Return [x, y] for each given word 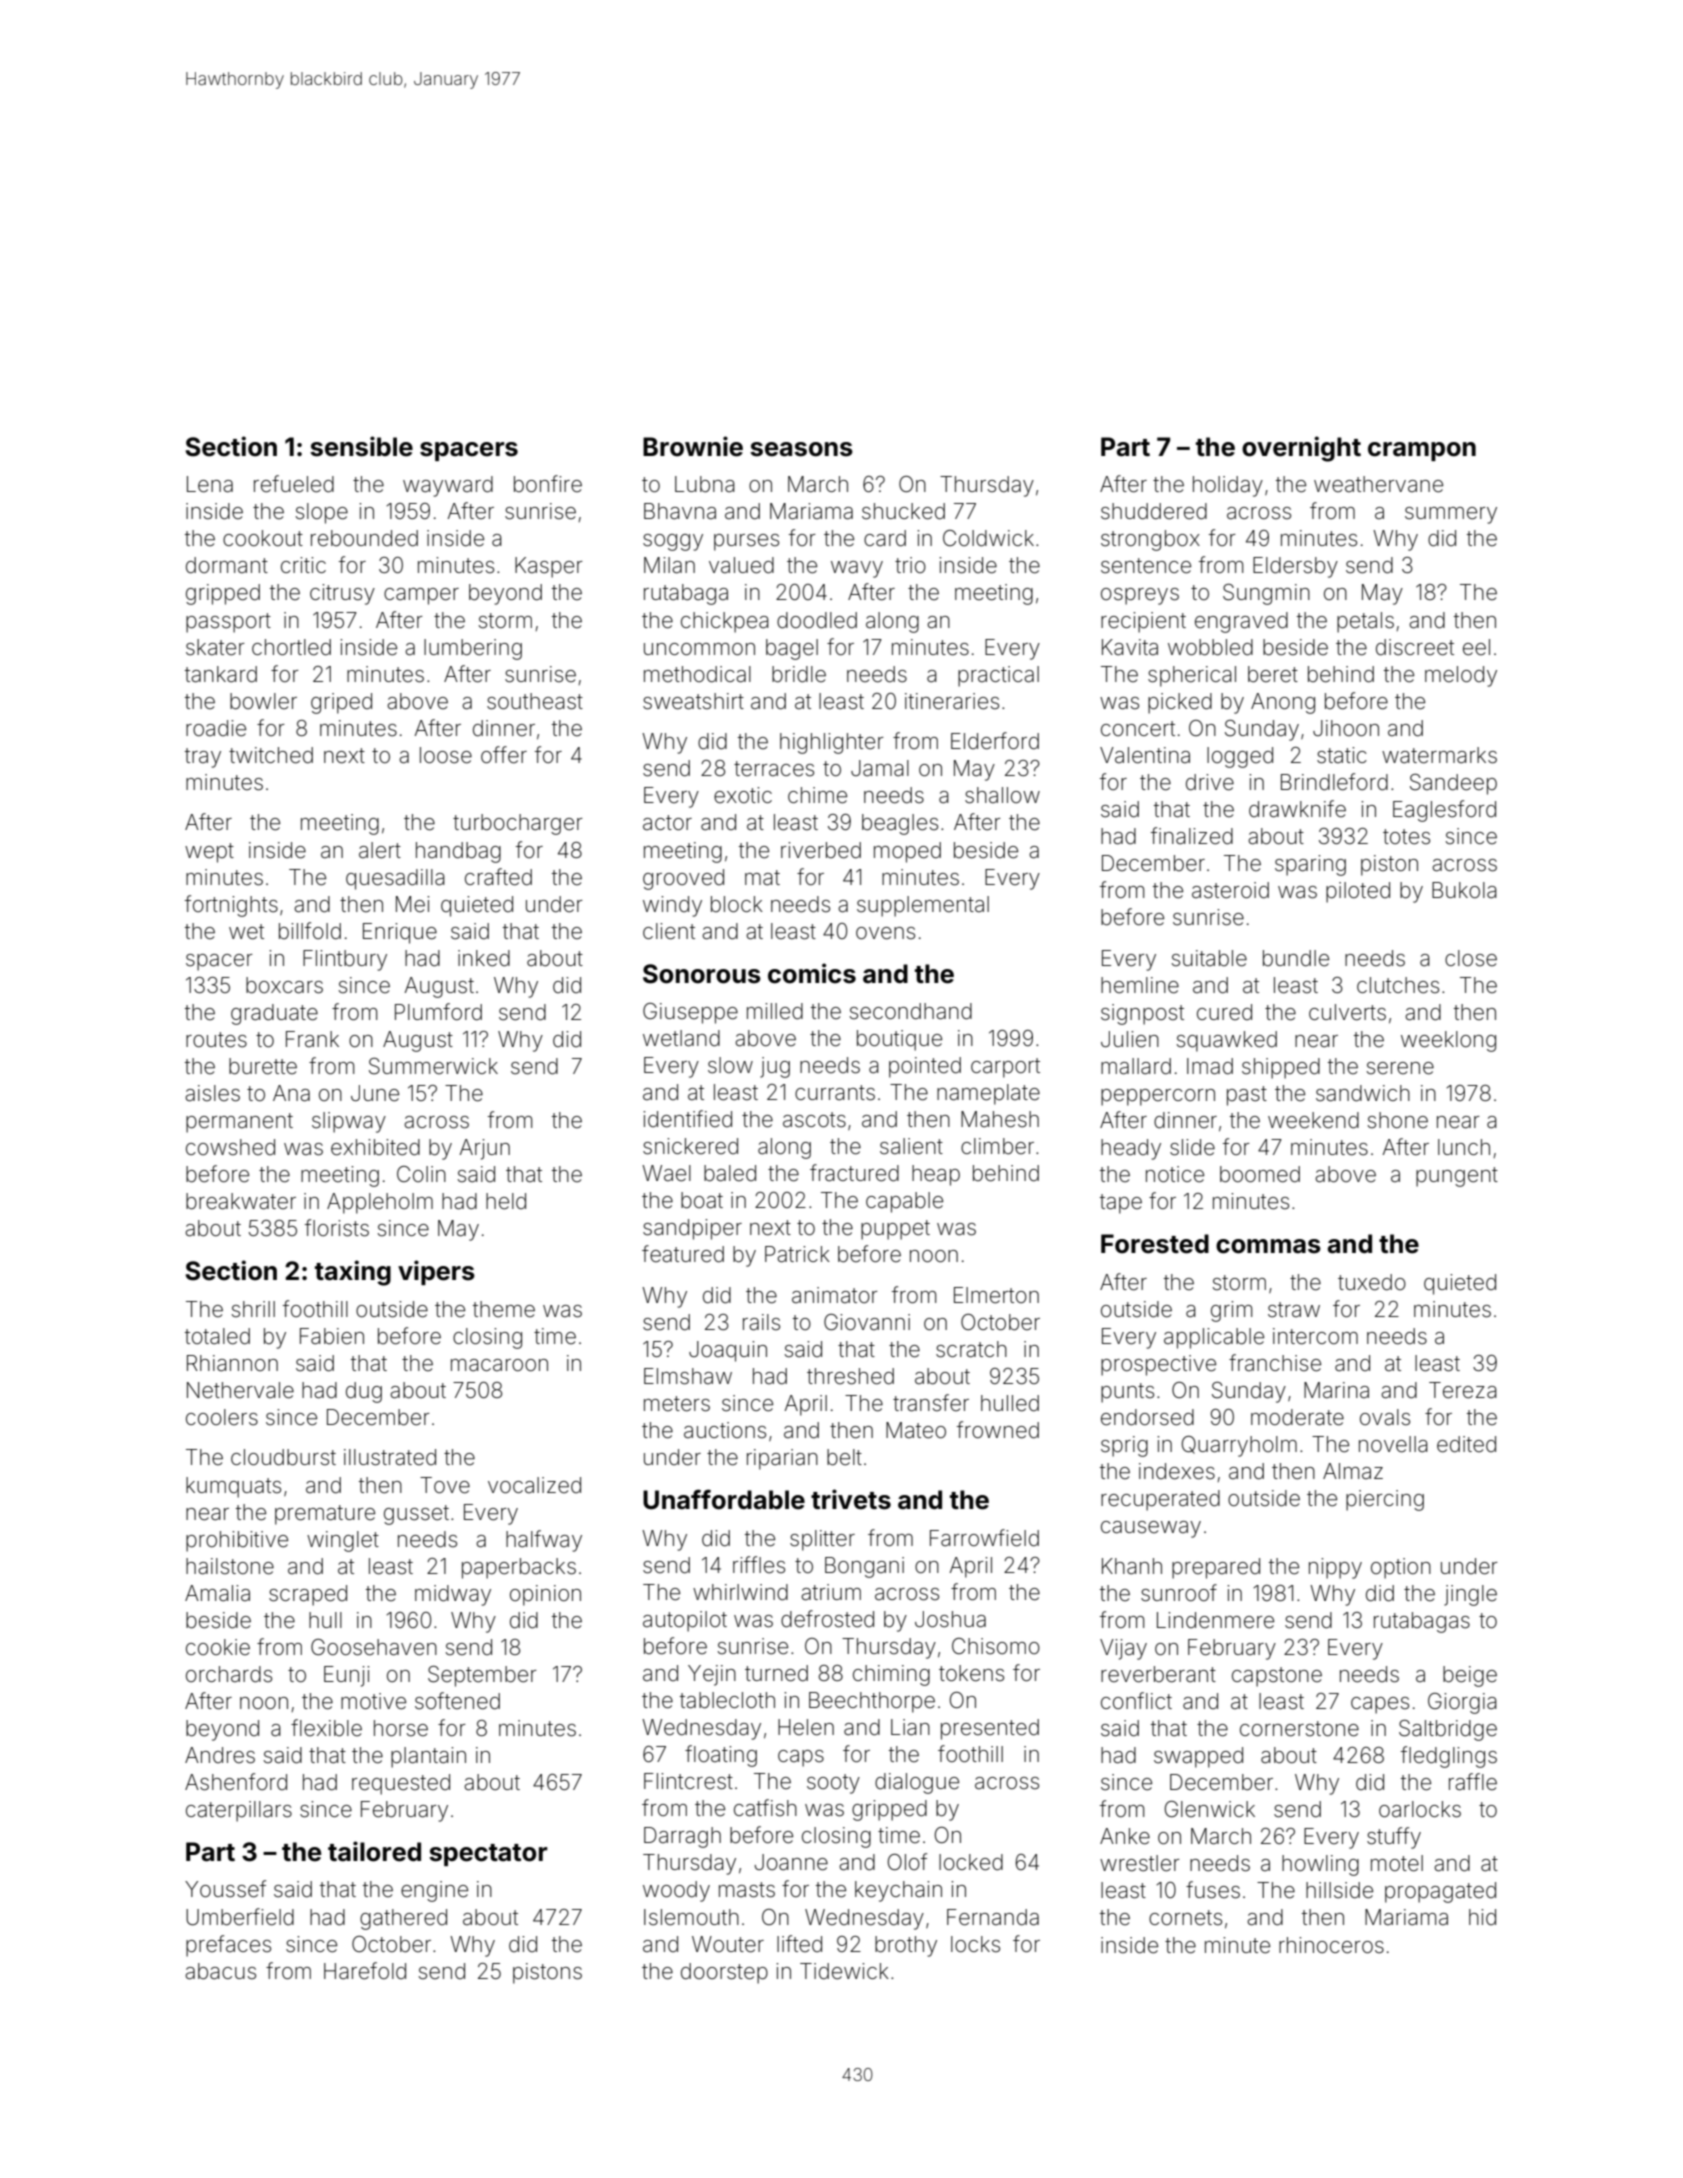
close [1471, 958]
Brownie [693, 446]
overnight [1301, 449]
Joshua [950, 1619]
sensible [361, 446]
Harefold [365, 1971]
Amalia [217, 1593]
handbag [458, 852]
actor [667, 822]
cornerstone [1299, 1729]
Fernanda [993, 1917]
